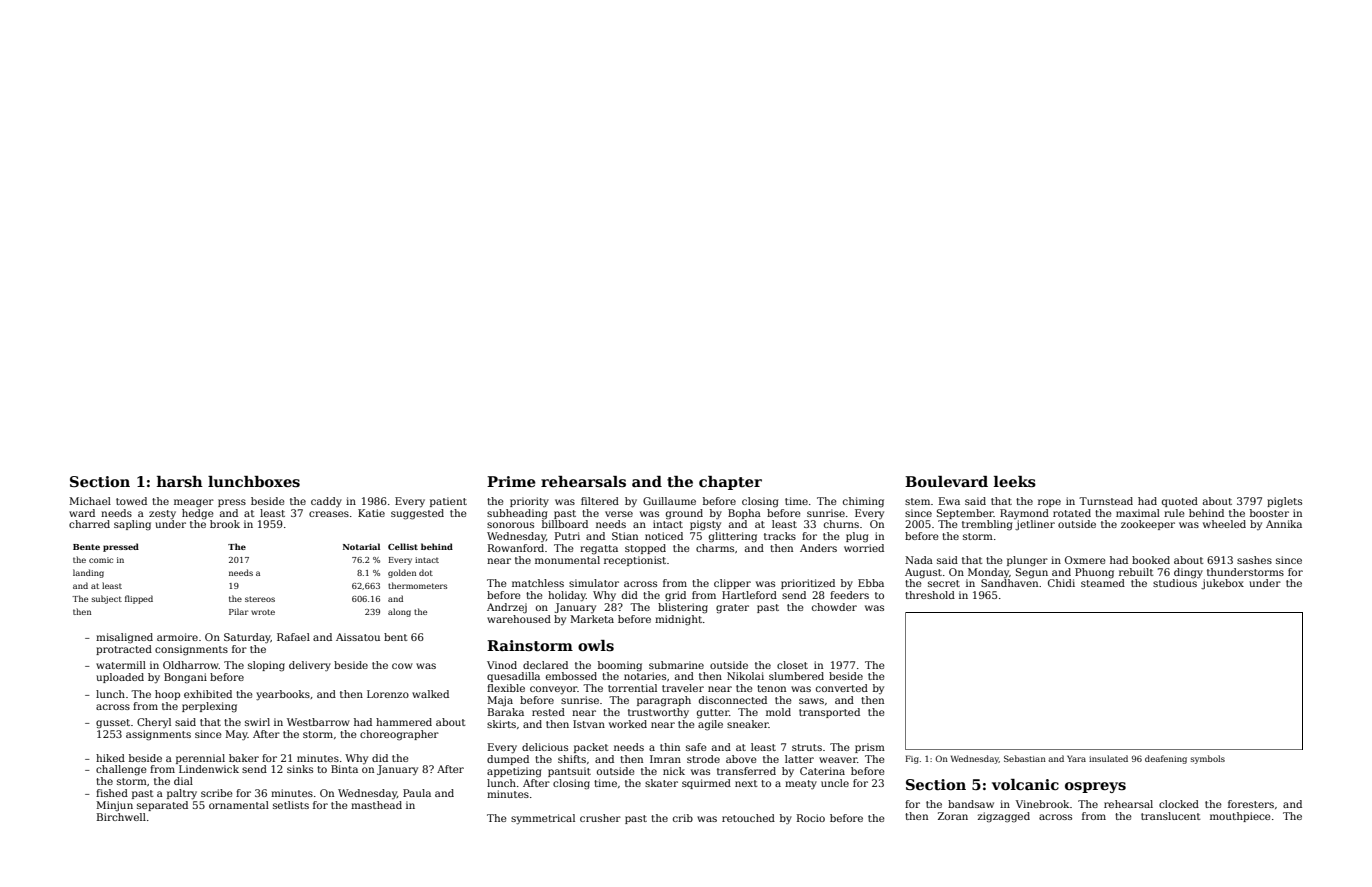 Image resolution: width=1372 pixels, height=887 pixels. I want to click on chapter, so click(730, 483).
